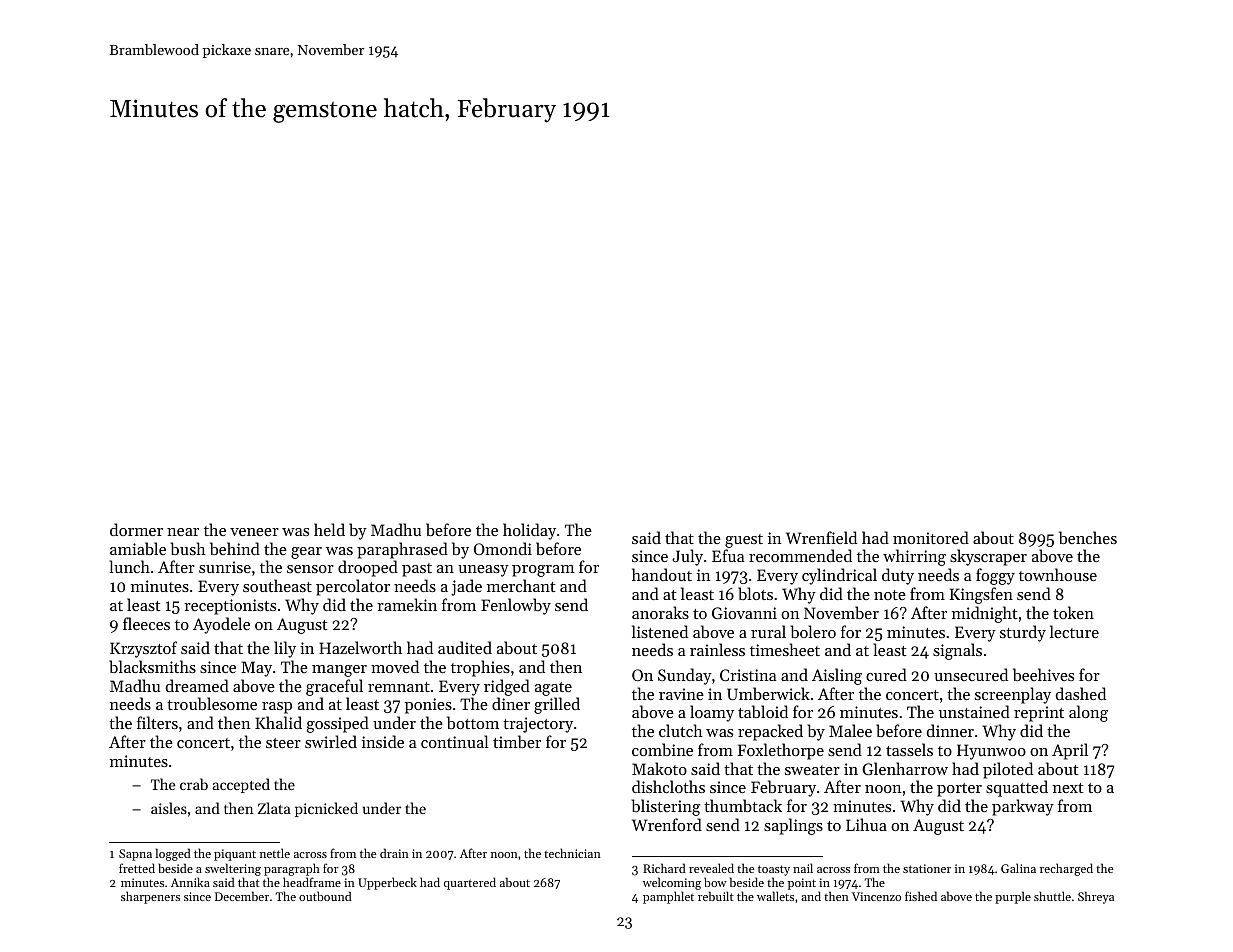  What do you see at coordinates (770, 732) in the image?
I see `repacked` at bounding box center [770, 732].
